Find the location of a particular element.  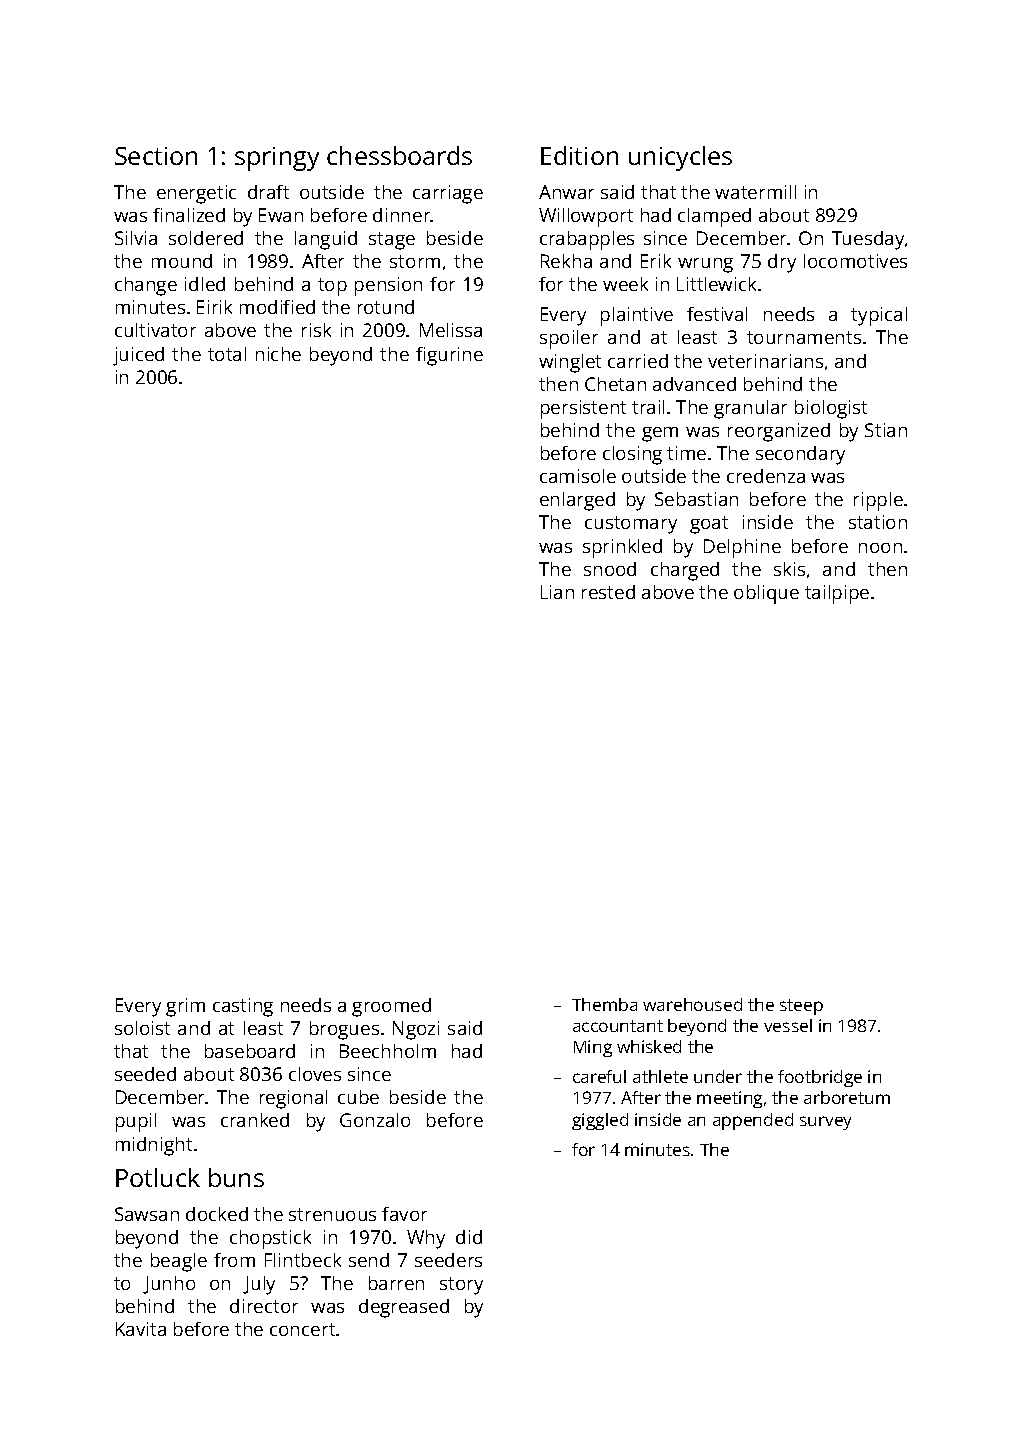

typical is located at coordinates (879, 316).
